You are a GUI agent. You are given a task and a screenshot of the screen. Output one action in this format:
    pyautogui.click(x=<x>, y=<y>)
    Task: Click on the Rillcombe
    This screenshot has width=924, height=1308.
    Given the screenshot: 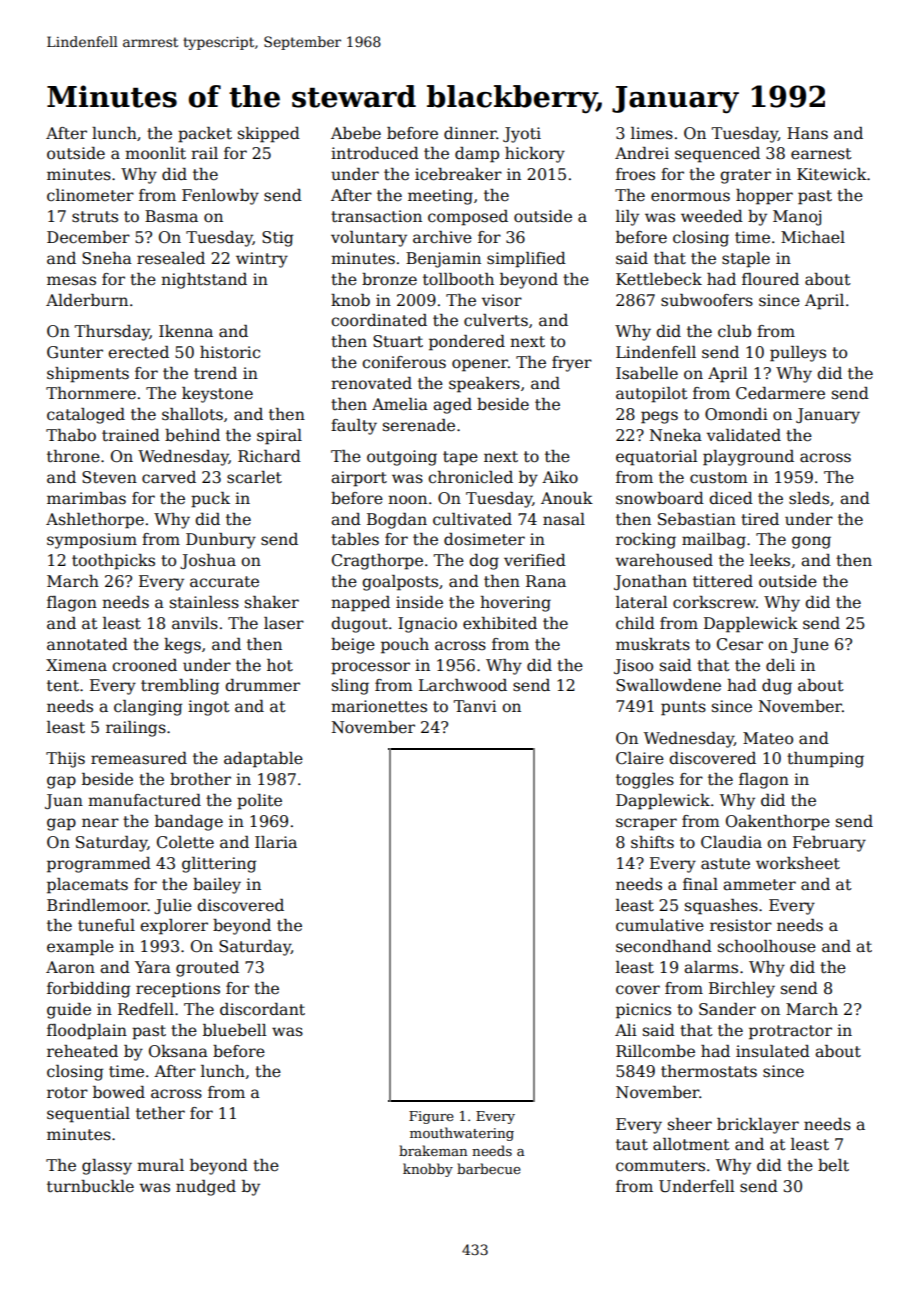 What is the action you would take?
    pyautogui.click(x=655, y=1051)
